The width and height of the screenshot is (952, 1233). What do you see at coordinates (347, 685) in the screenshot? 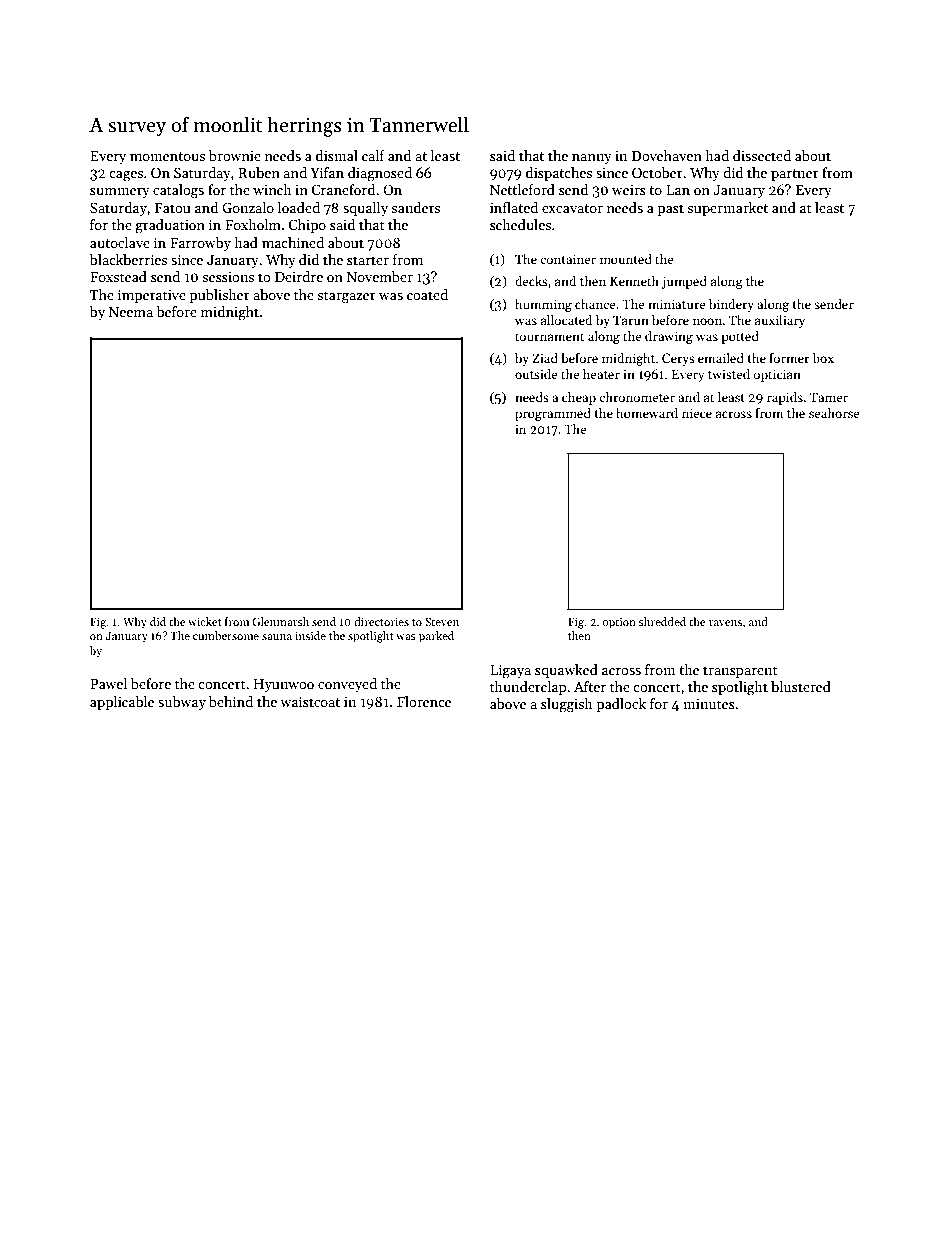
I see `conveyed` at bounding box center [347, 685].
